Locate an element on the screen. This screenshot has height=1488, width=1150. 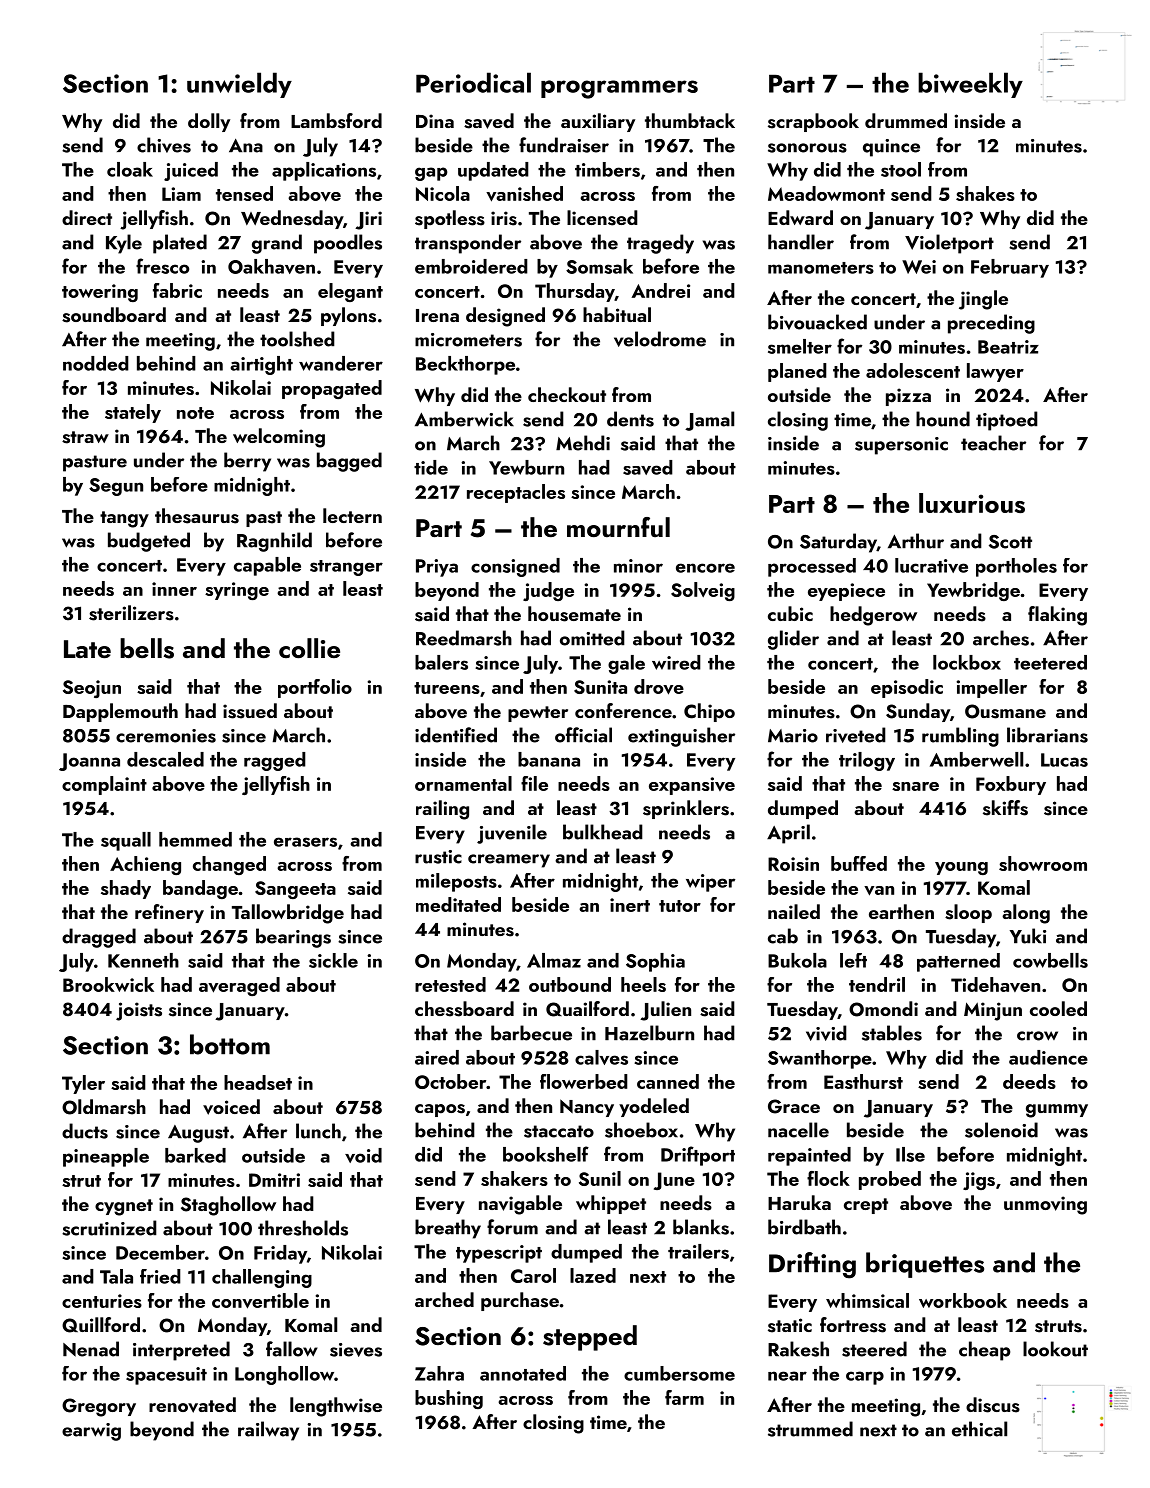
Seojun is located at coordinates (92, 689).
